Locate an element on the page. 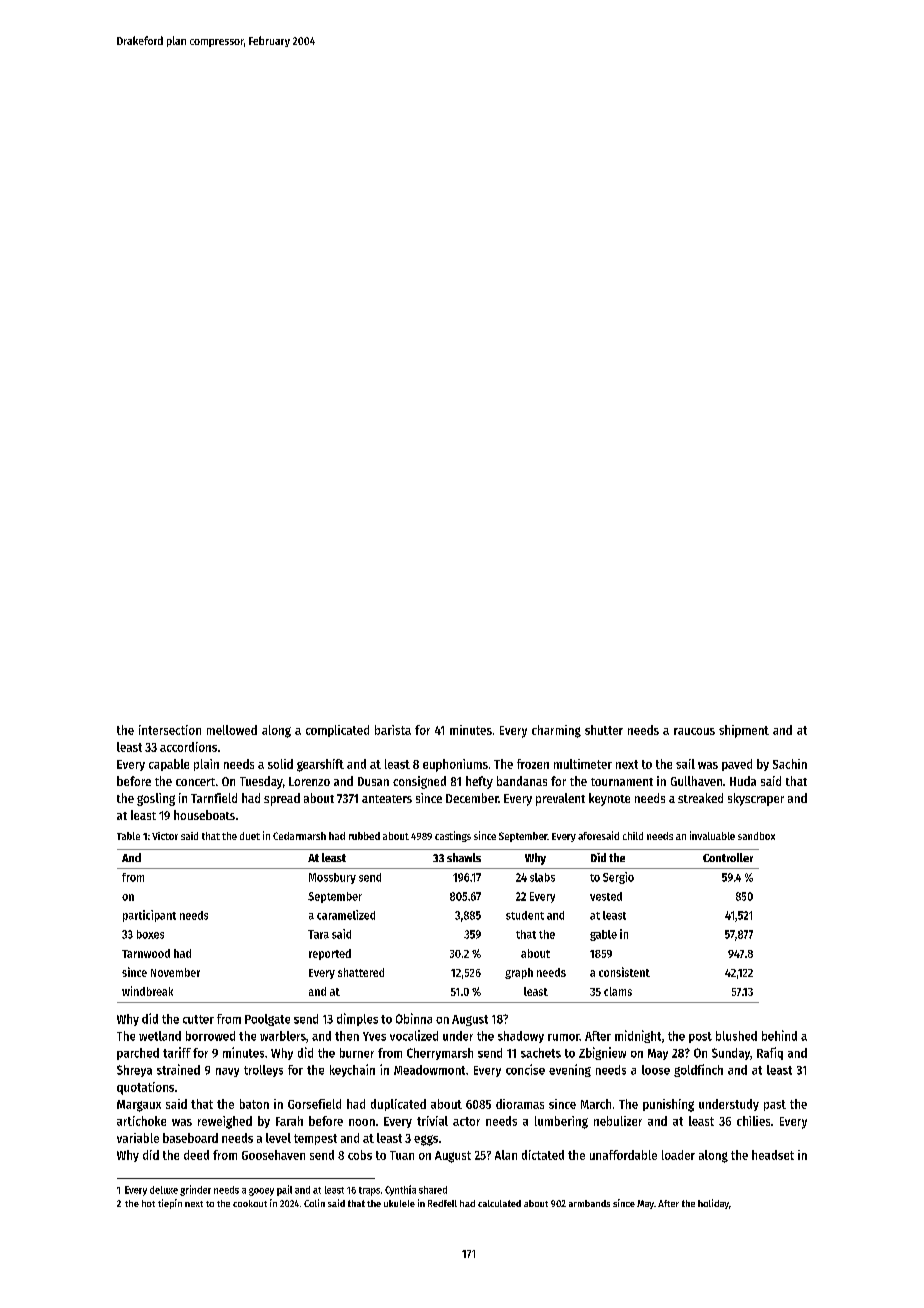 Image resolution: width=924 pixels, height=1308 pixels. intersection is located at coordinates (170, 730).
